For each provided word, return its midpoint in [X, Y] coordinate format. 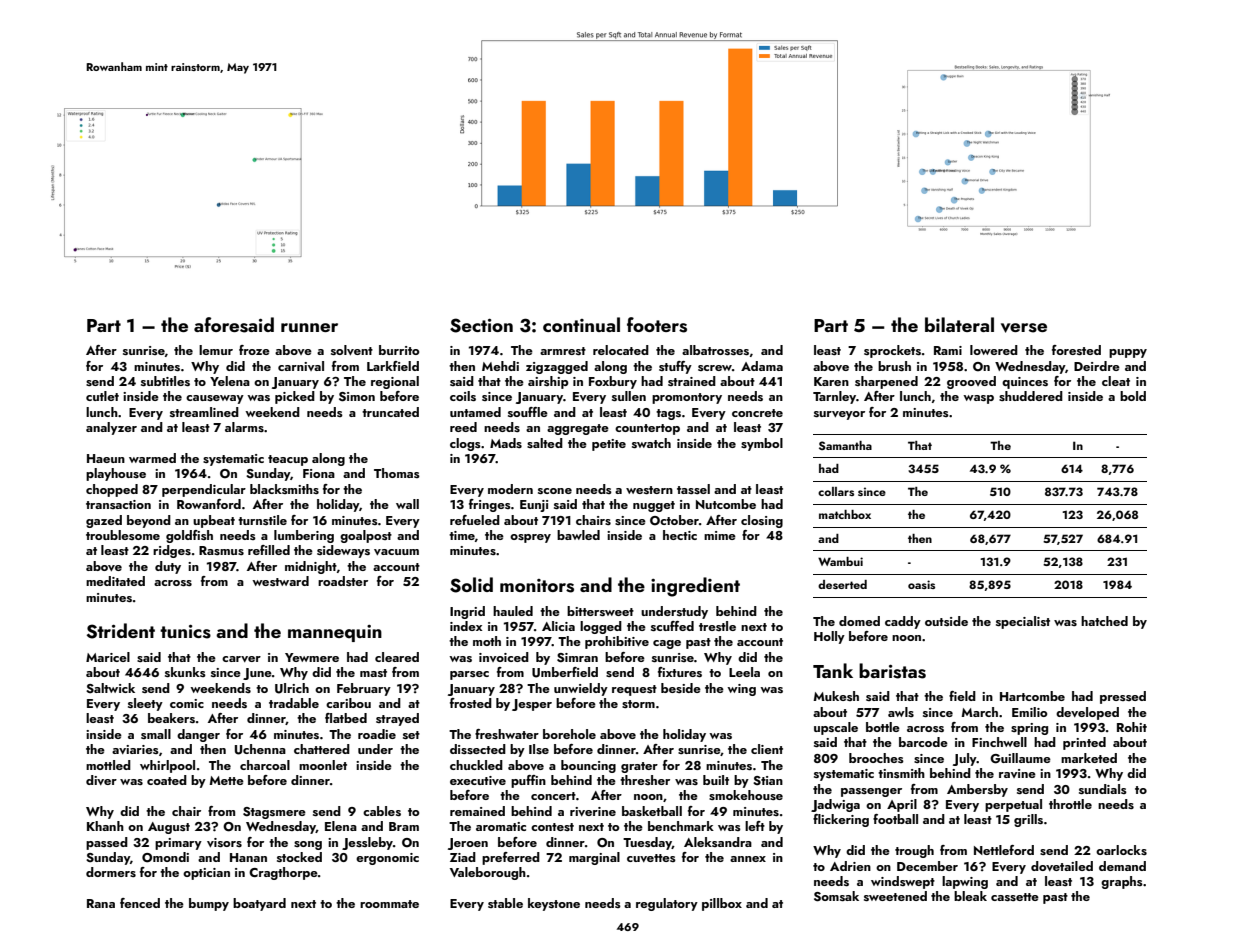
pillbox [722, 904]
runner [309, 327]
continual [581, 324]
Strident [121, 631]
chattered [322, 749]
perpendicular [204, 490]
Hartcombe [1032, 696]
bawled [578, 535]
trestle [717, 626]
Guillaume [1020, 758]
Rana [101, 903]
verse [1024, 328]
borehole [569, 734]
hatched [1104, 621]
